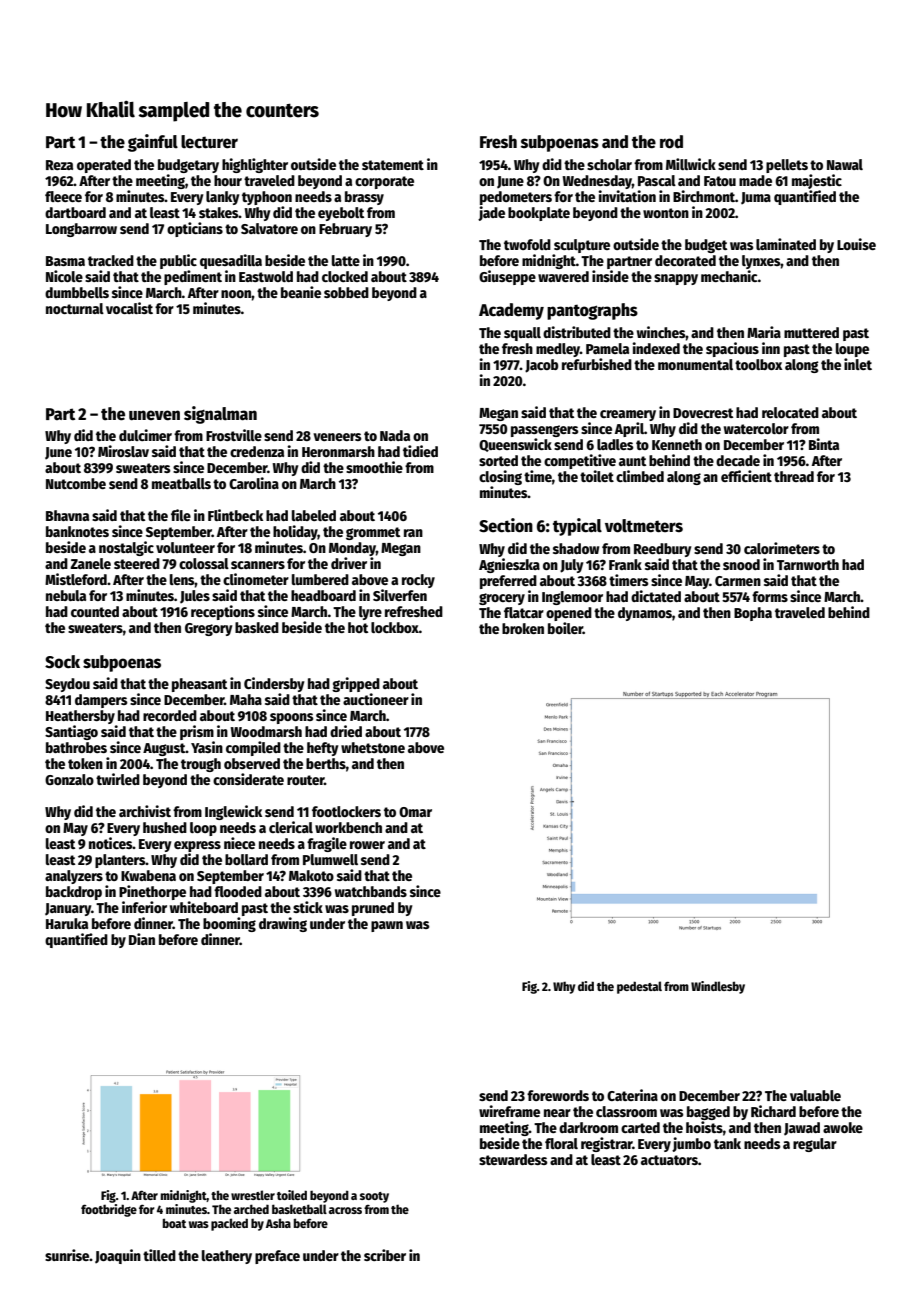 This screenshot has width=924, height=1308. Describe the element at coordinates (165, 827) in the screenshot. I see `hushed` at that location.
